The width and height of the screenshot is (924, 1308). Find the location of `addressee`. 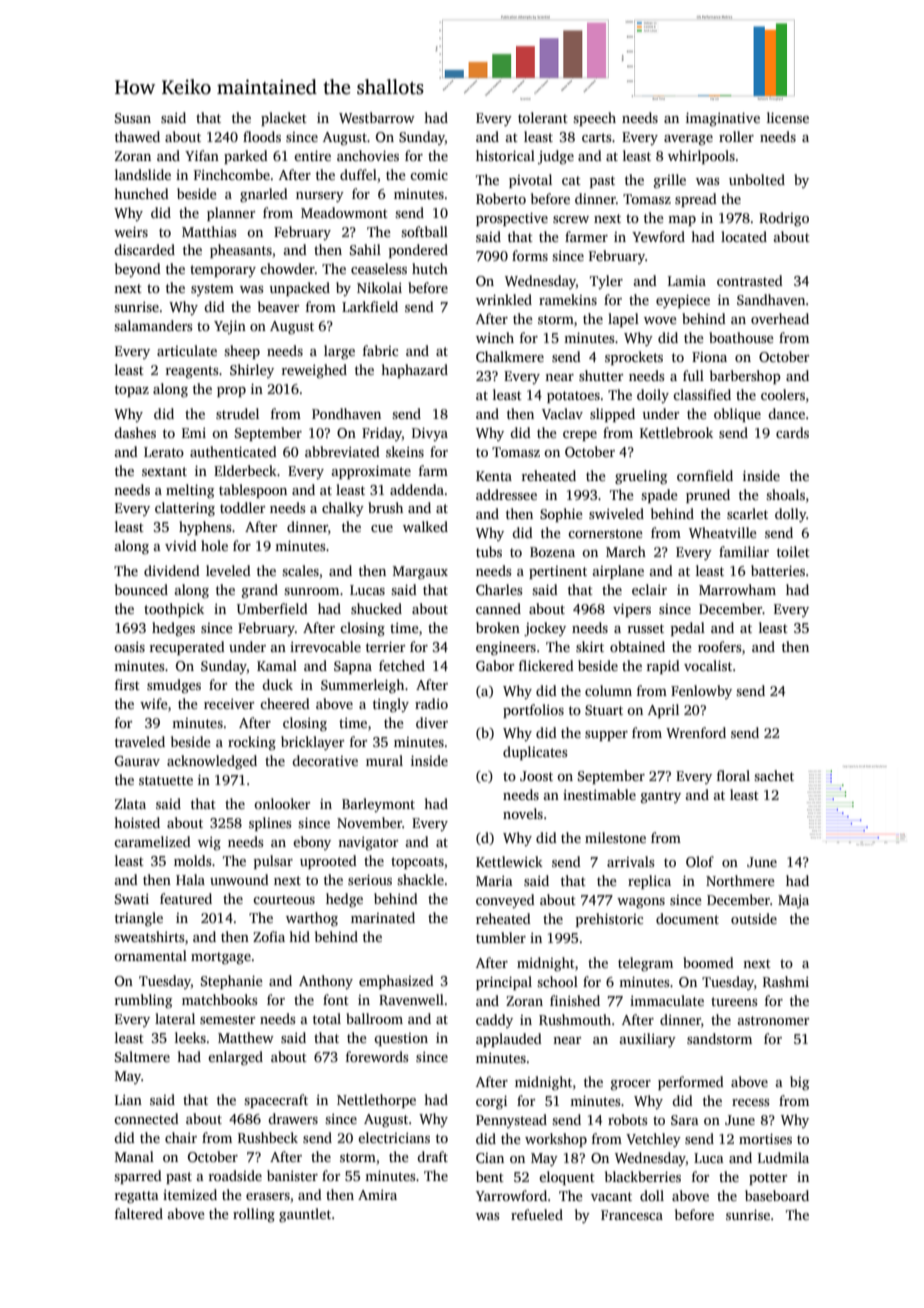

addressee is located at coordinates (506, 494).
